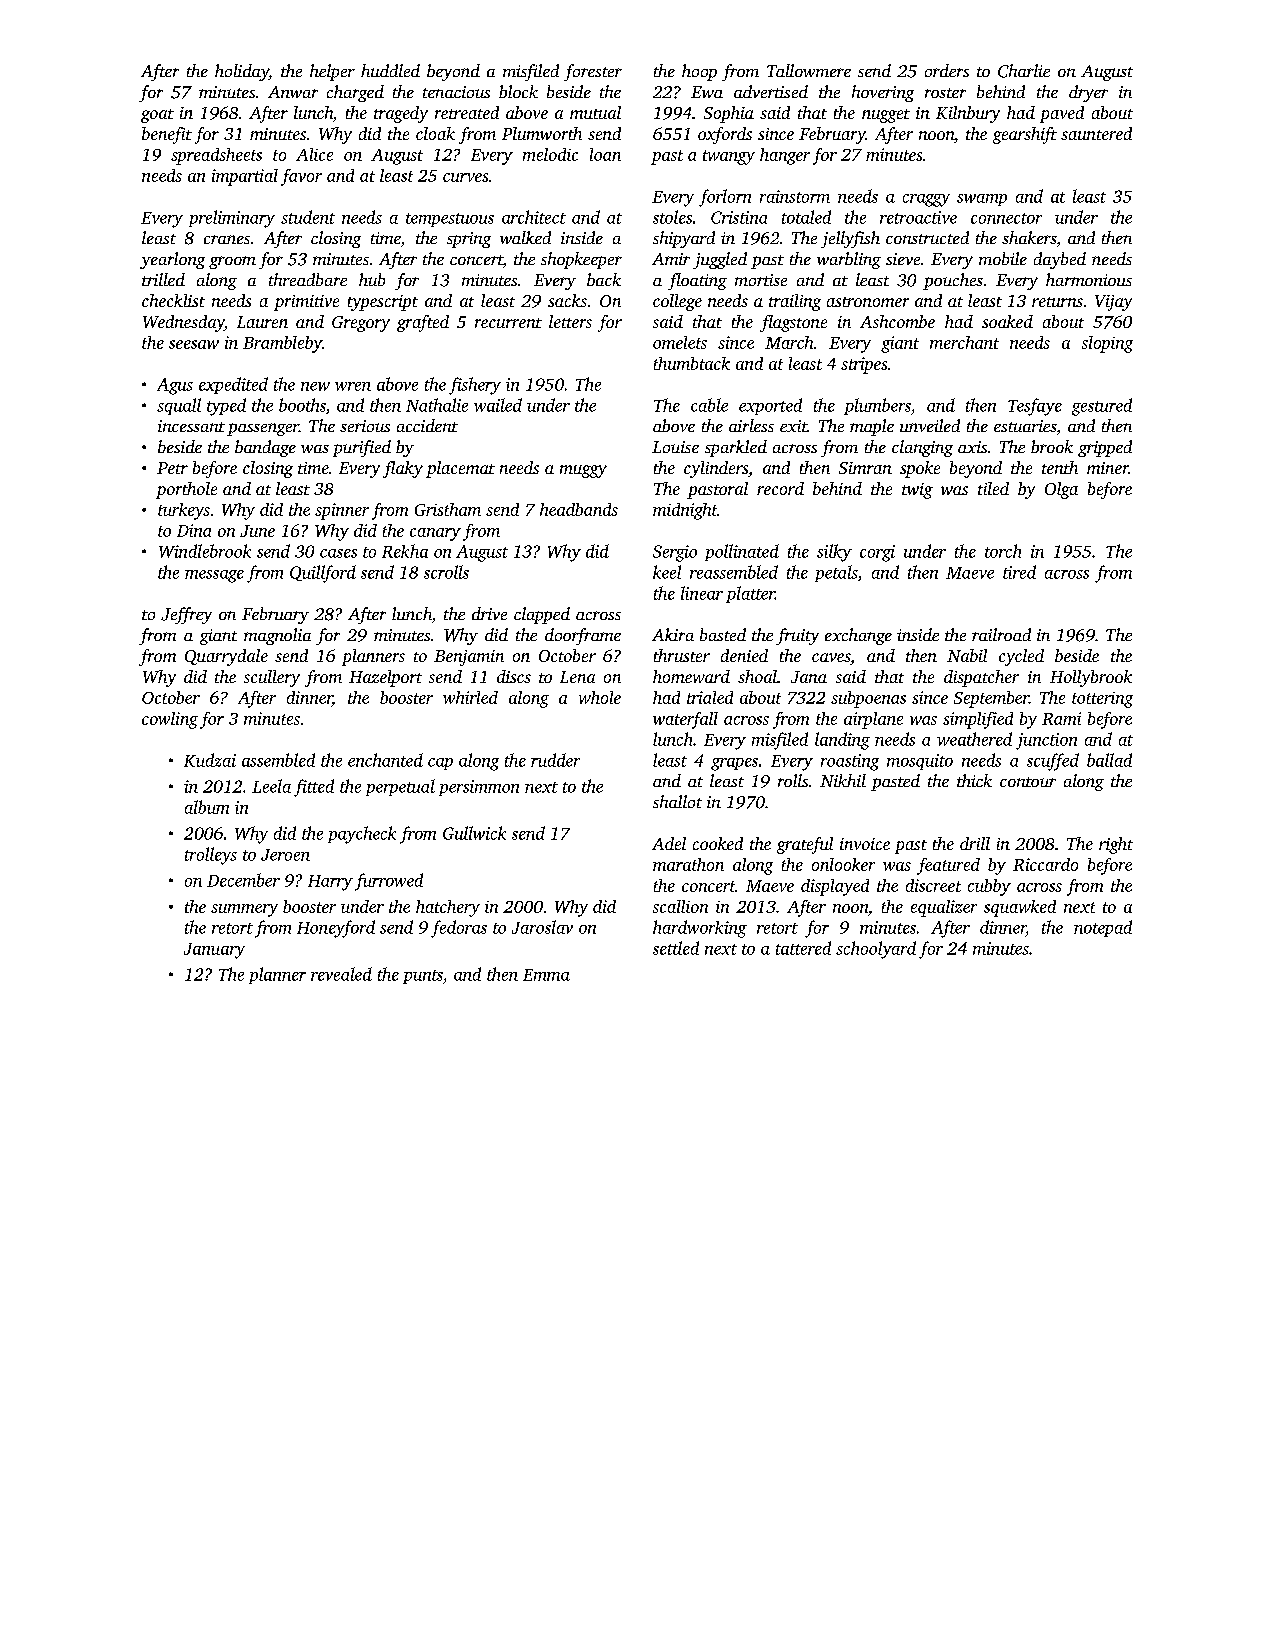 The height and width of the screenshot is (1649, 1274). What do you see at coordinates (314, 788) in the screenshot?
I see `fitted` at bounding box center [314, 788].
